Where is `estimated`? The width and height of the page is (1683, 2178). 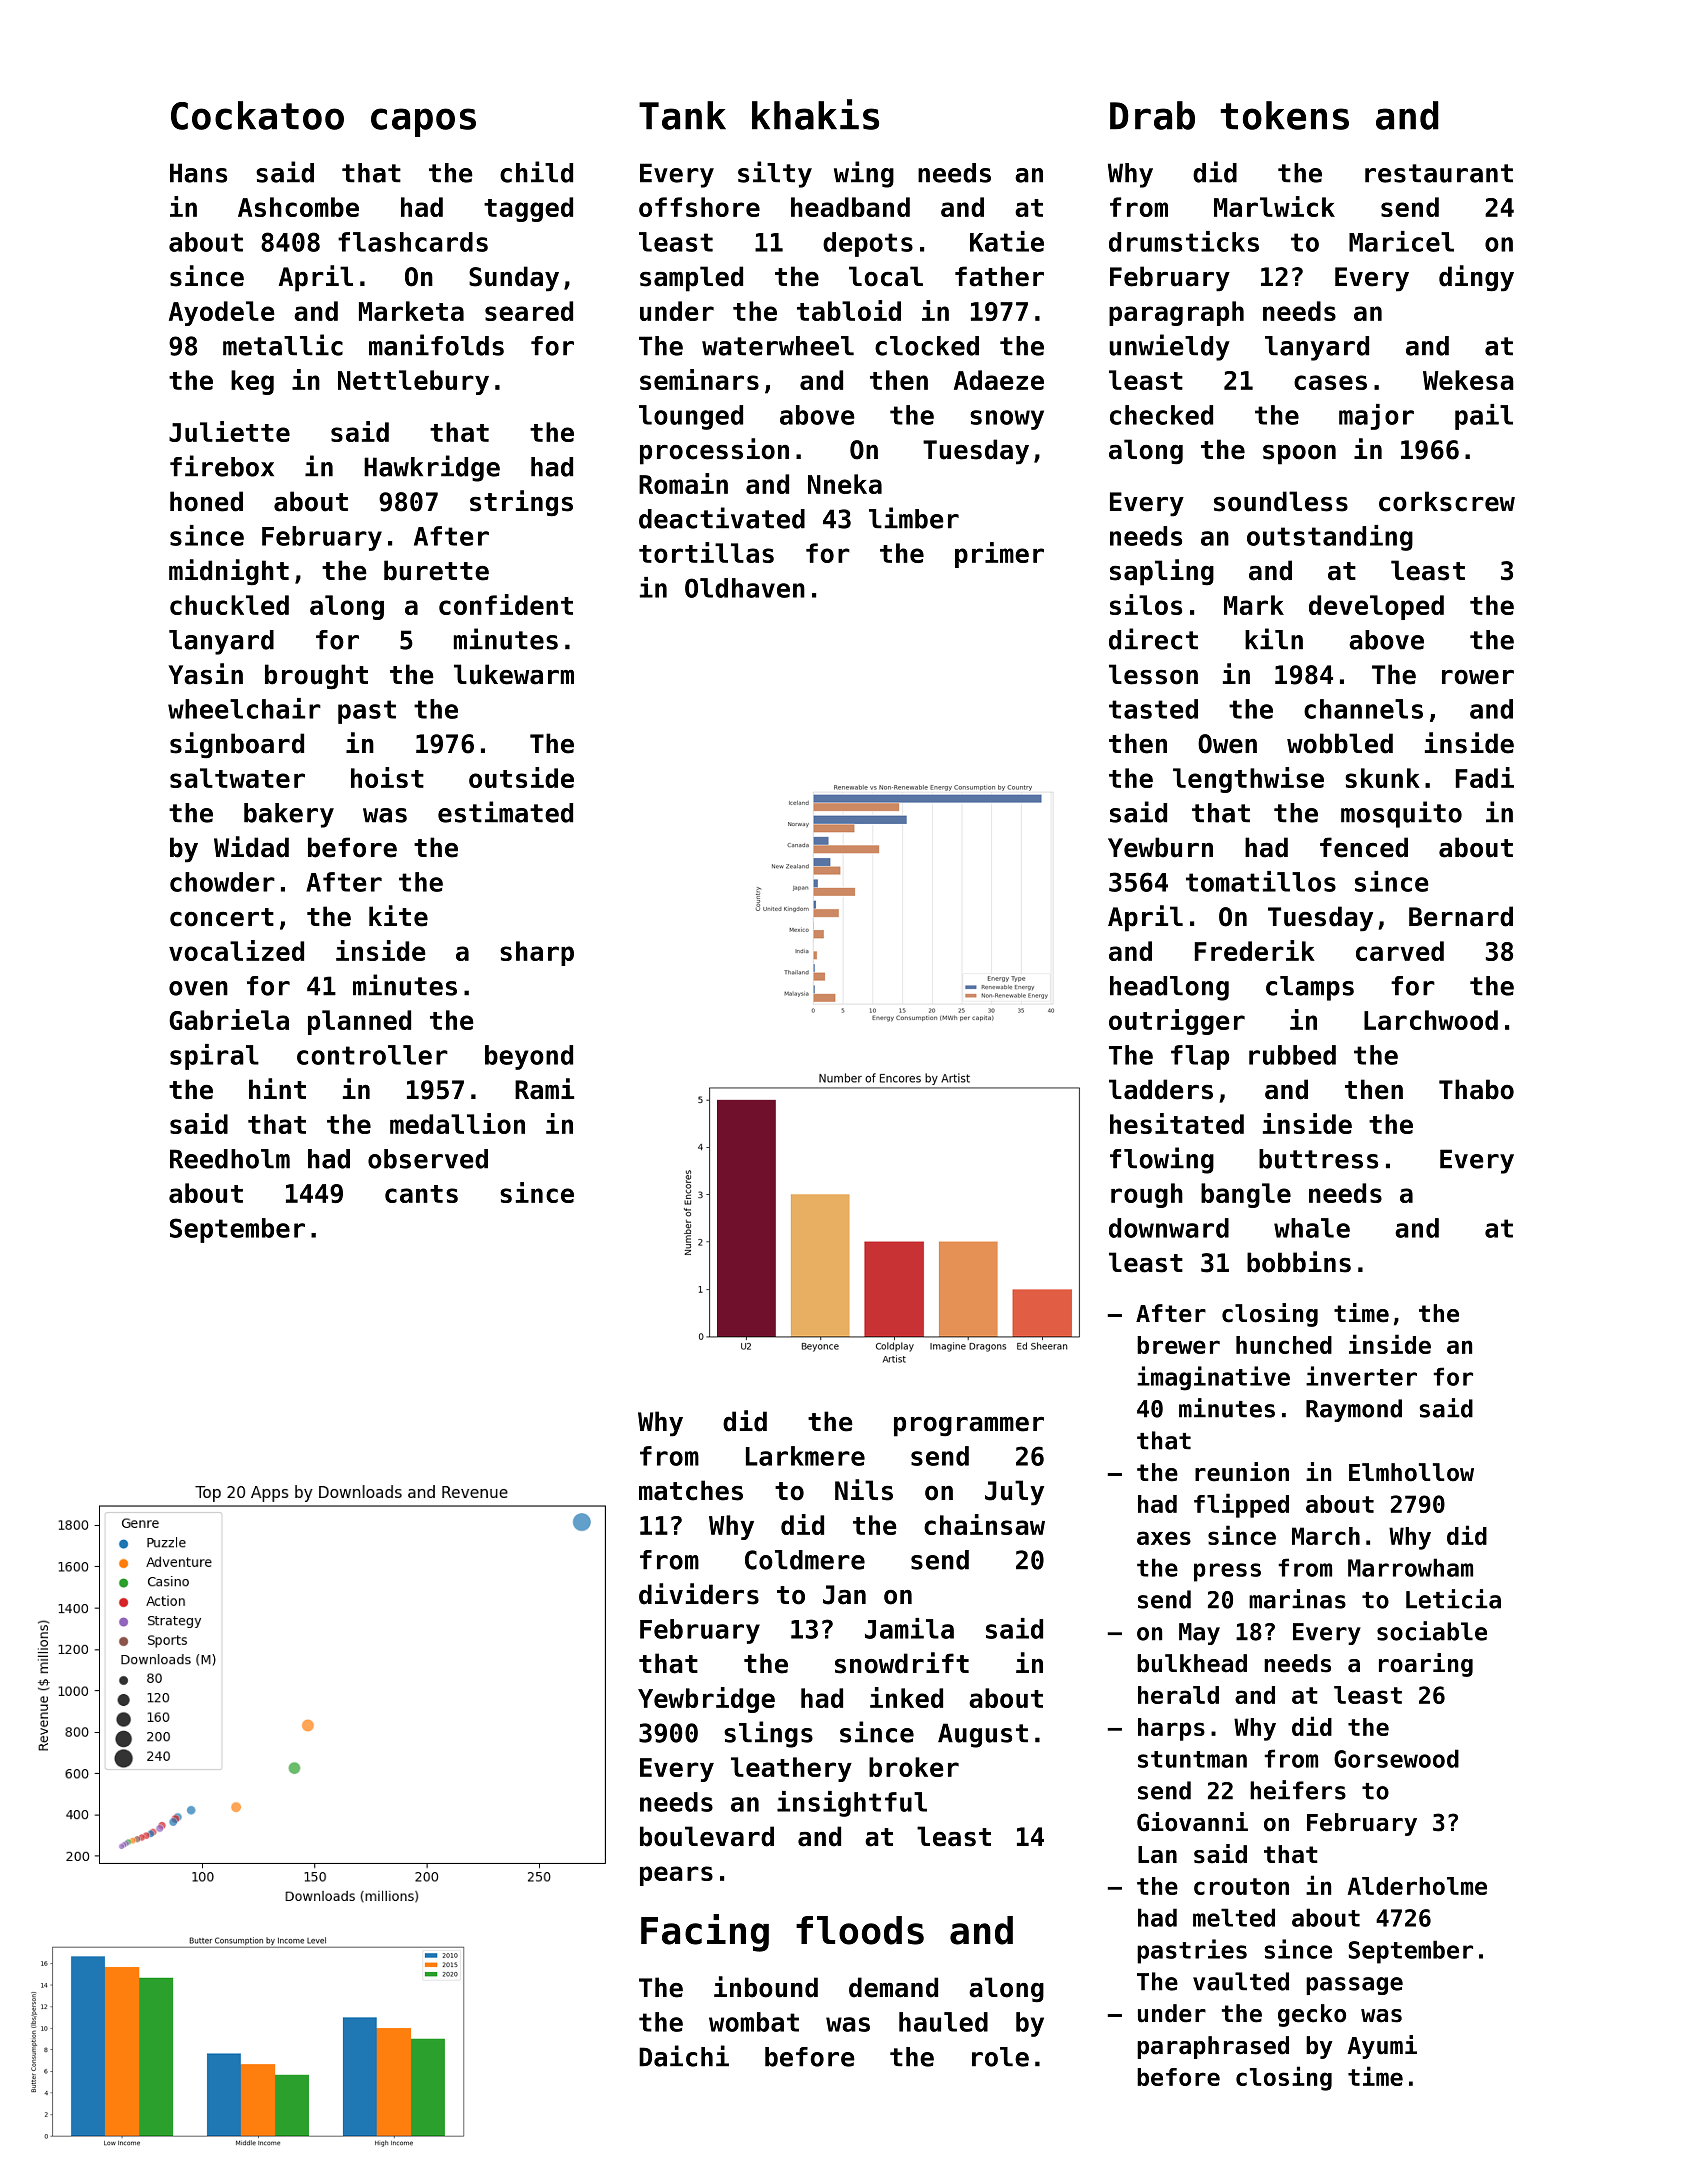 estimated is located at coordinates (505, 812).
